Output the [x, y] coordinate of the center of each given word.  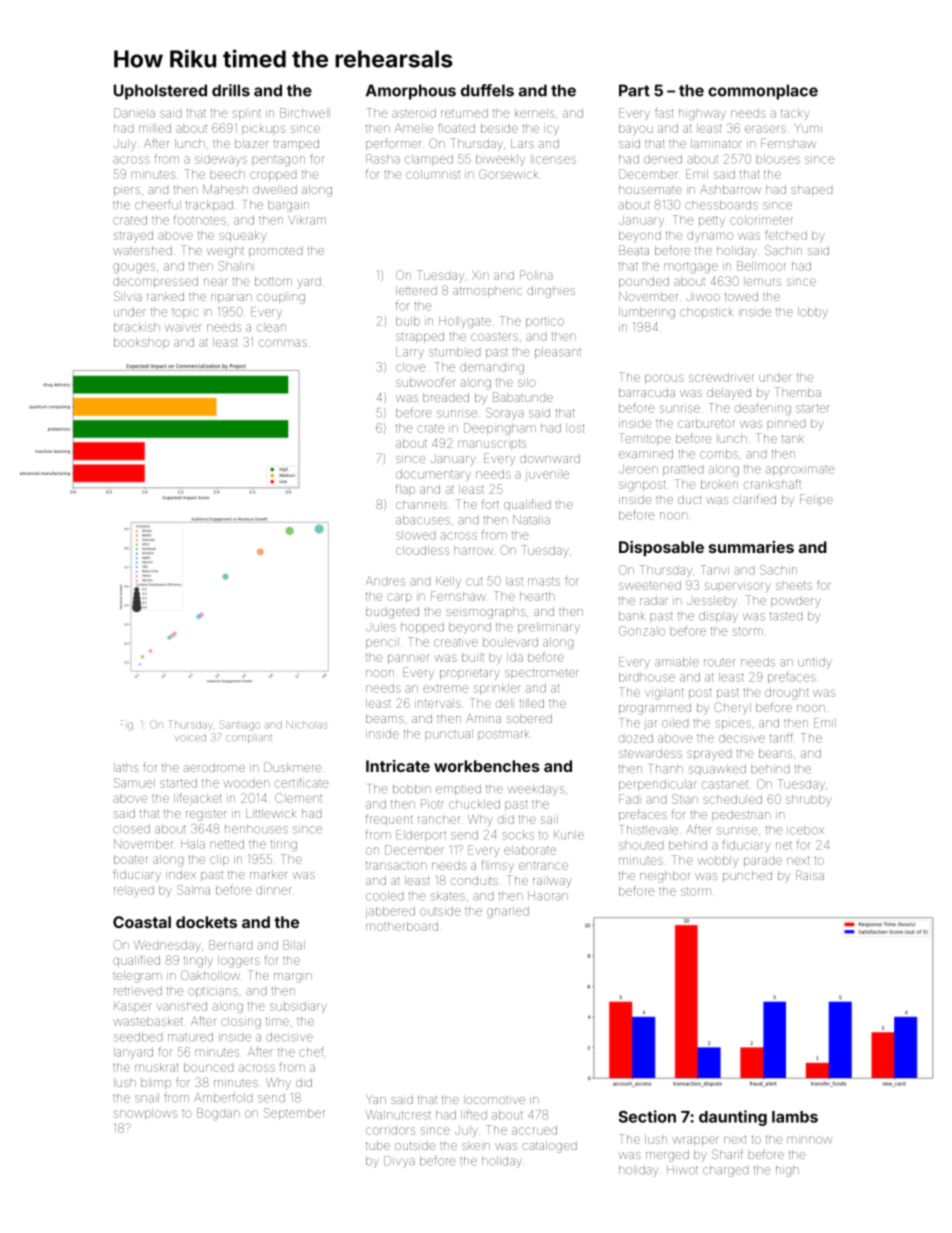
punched [747, 876]
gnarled [508, 912]
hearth [537, 596]
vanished [182, 1006]
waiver [183, 328]
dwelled [275, 189]
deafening [763, 409]
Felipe [816, 500]
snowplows [145, 1114]
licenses [553, 159]
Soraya [505, 414]
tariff [781, 738]
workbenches [487, 766]
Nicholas [306, 725]
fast [664, 113]
